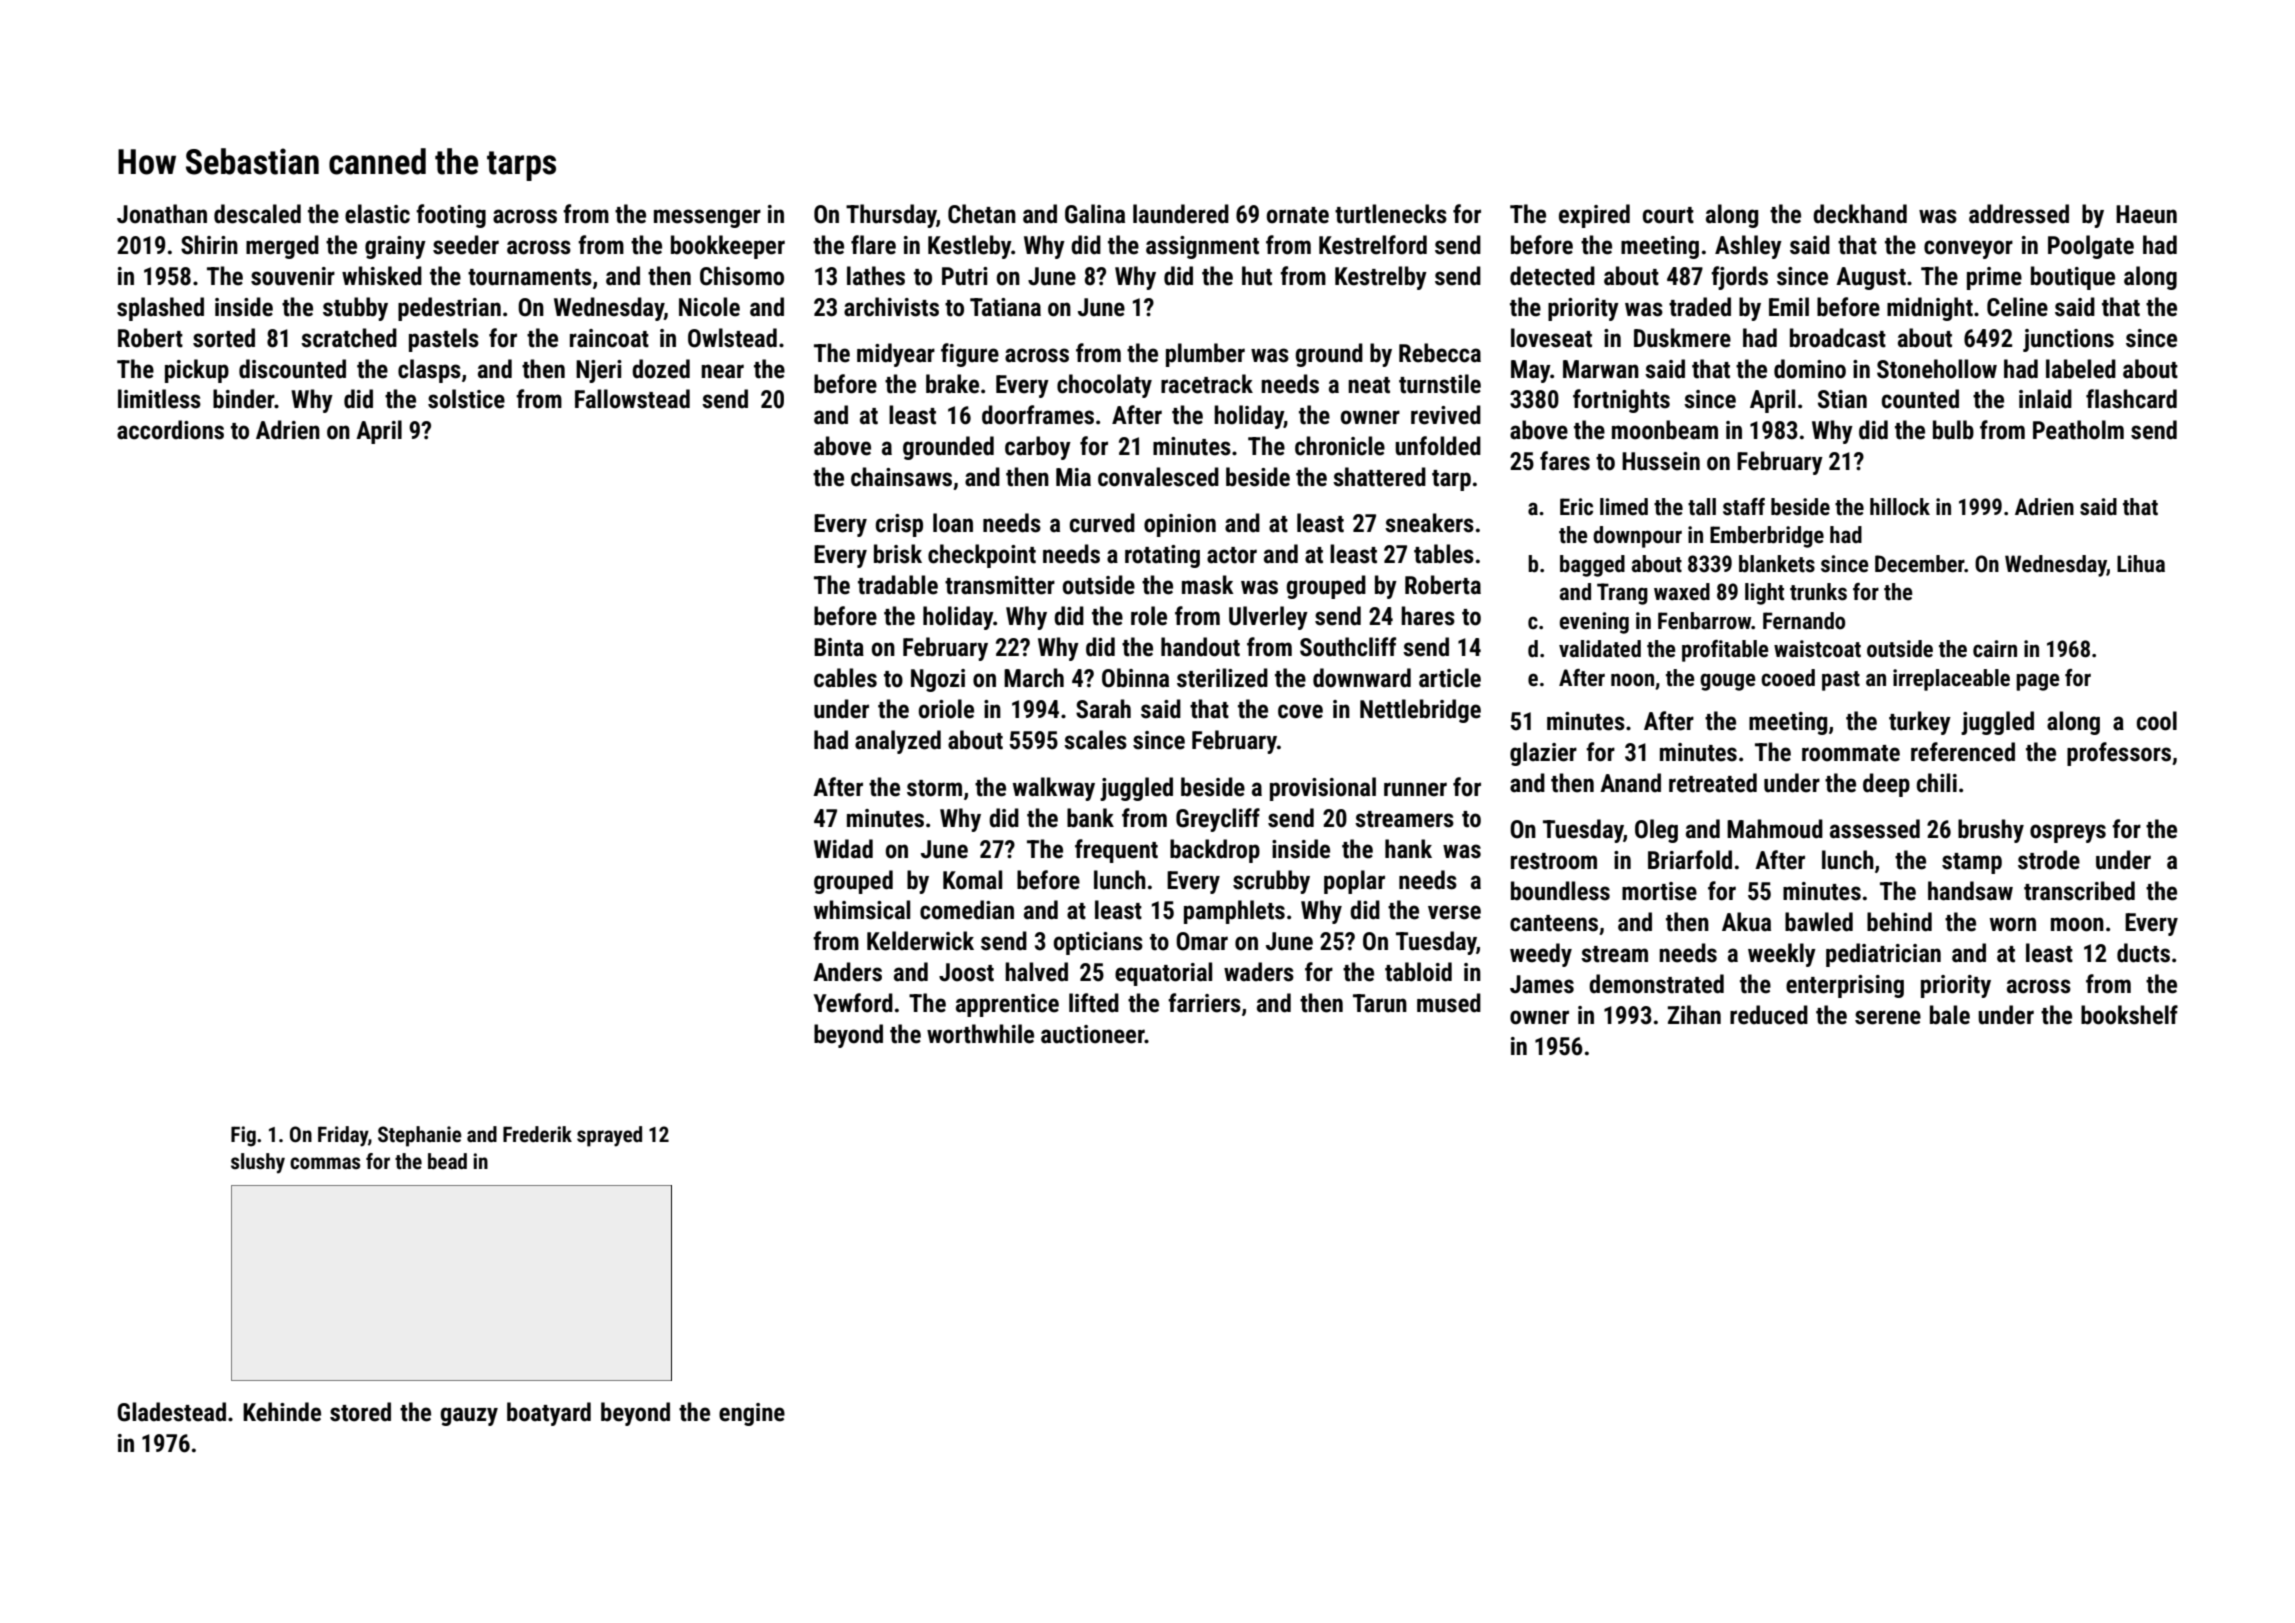  I want to click on loveseat, so click(1551, 338).
